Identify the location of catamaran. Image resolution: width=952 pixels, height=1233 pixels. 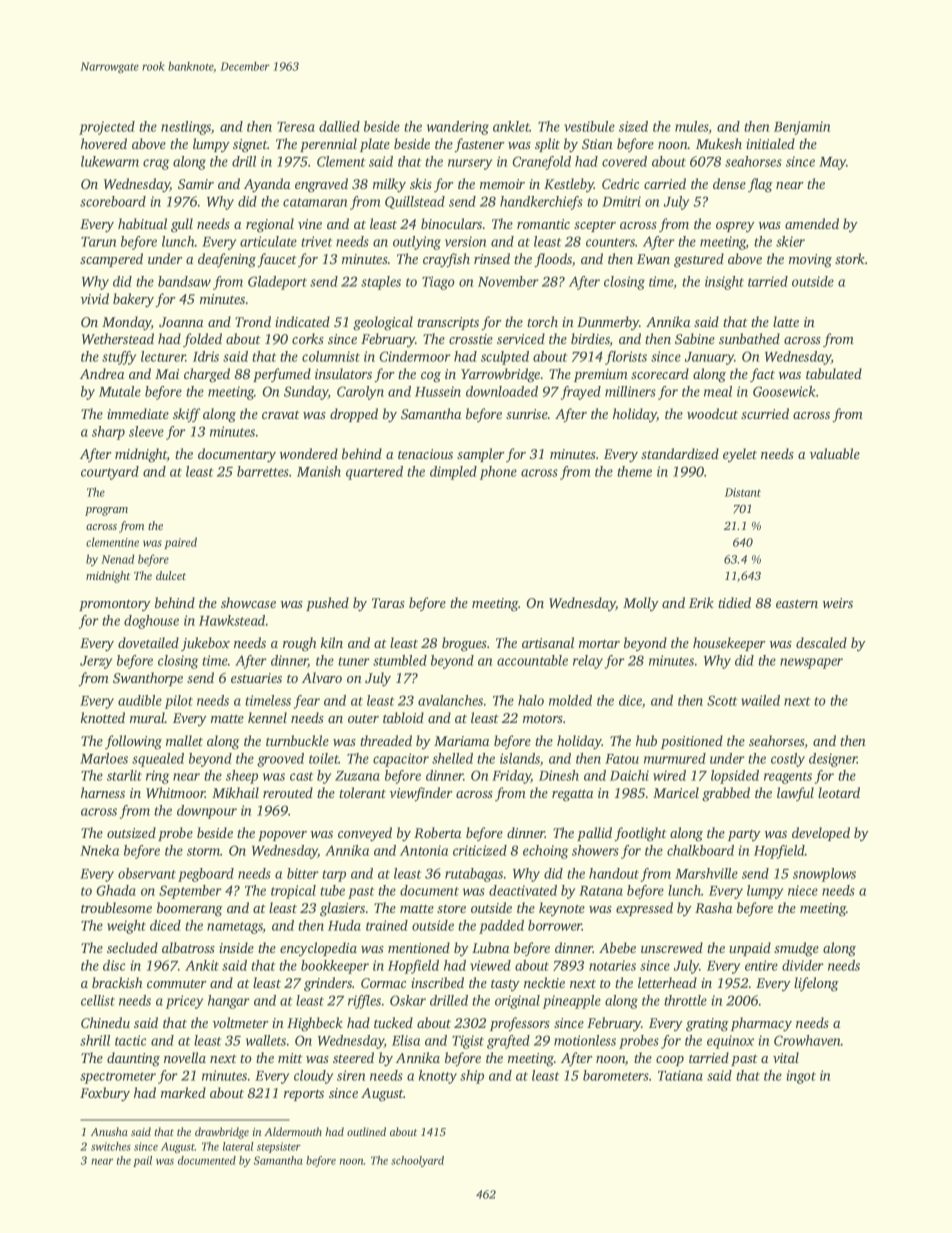
(315, 202).
